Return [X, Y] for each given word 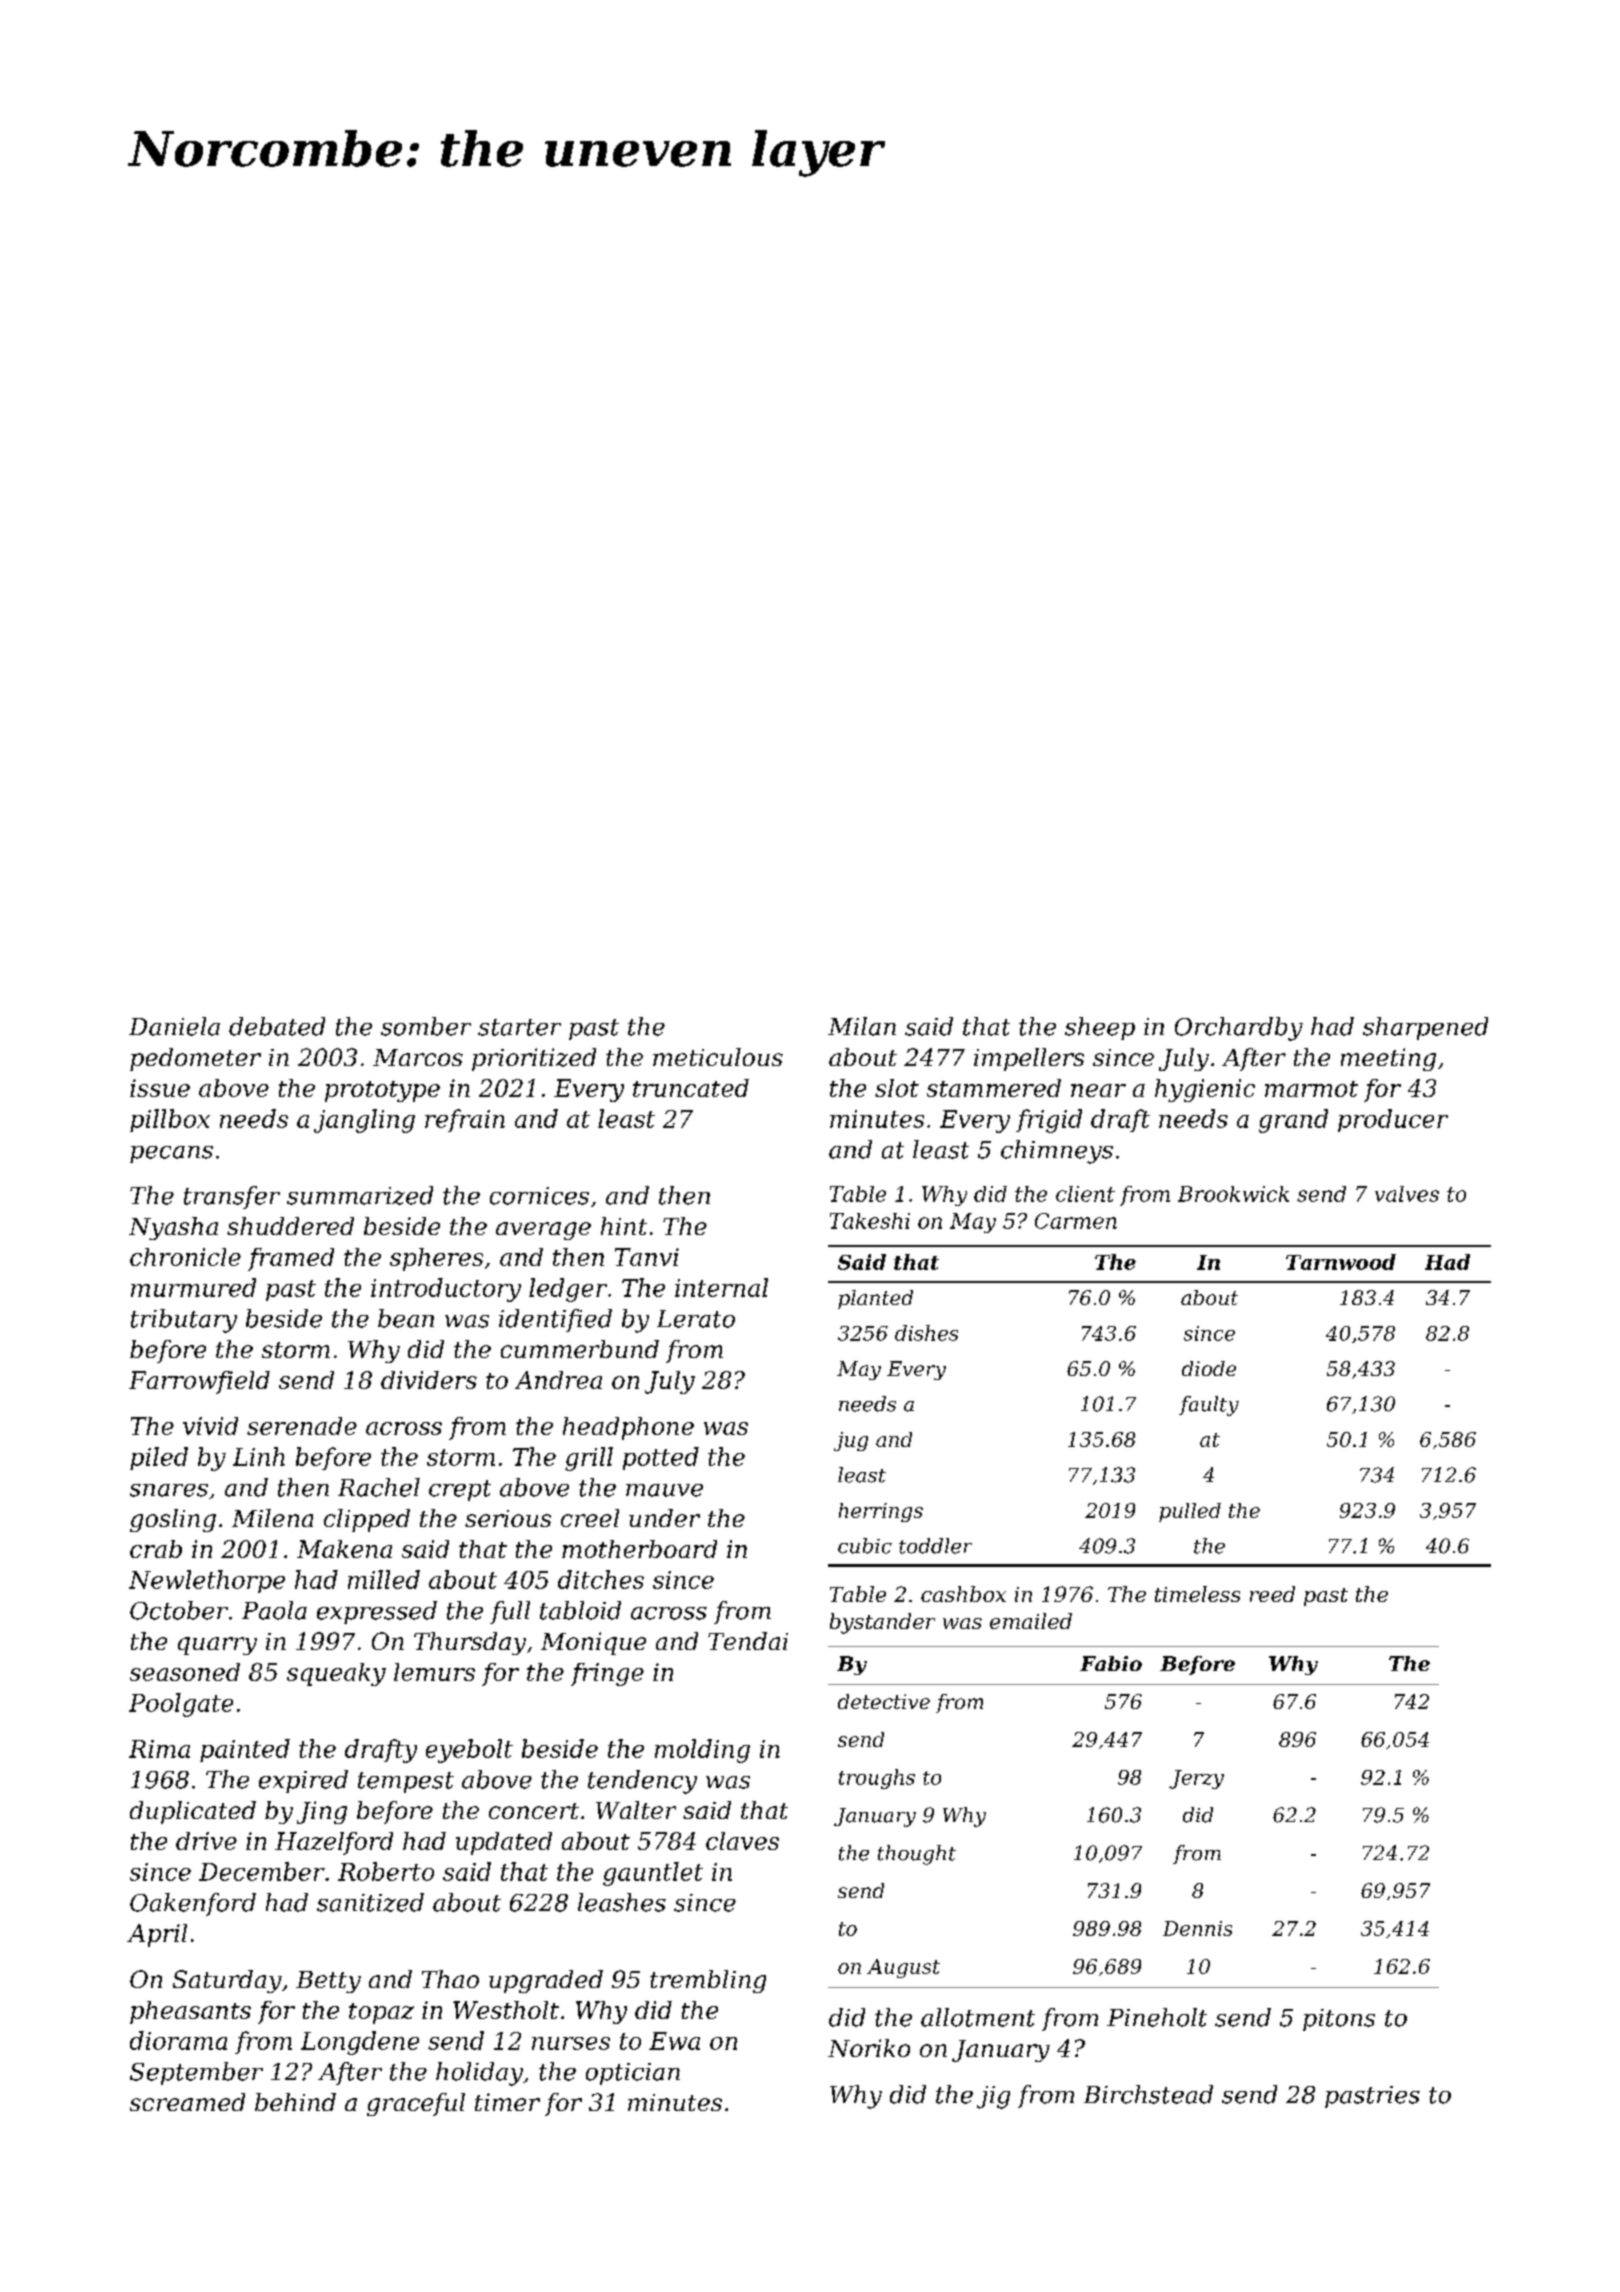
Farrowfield [199, 1382]
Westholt [506, 2010]
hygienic [1205, 1090]
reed [1272, 1594]
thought [917, 1855]
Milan [862, 1026]
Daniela [174, 1026]
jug [851, 1441]
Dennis [1197, 1928]
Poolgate [181, 1705]
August [903, 1968]
